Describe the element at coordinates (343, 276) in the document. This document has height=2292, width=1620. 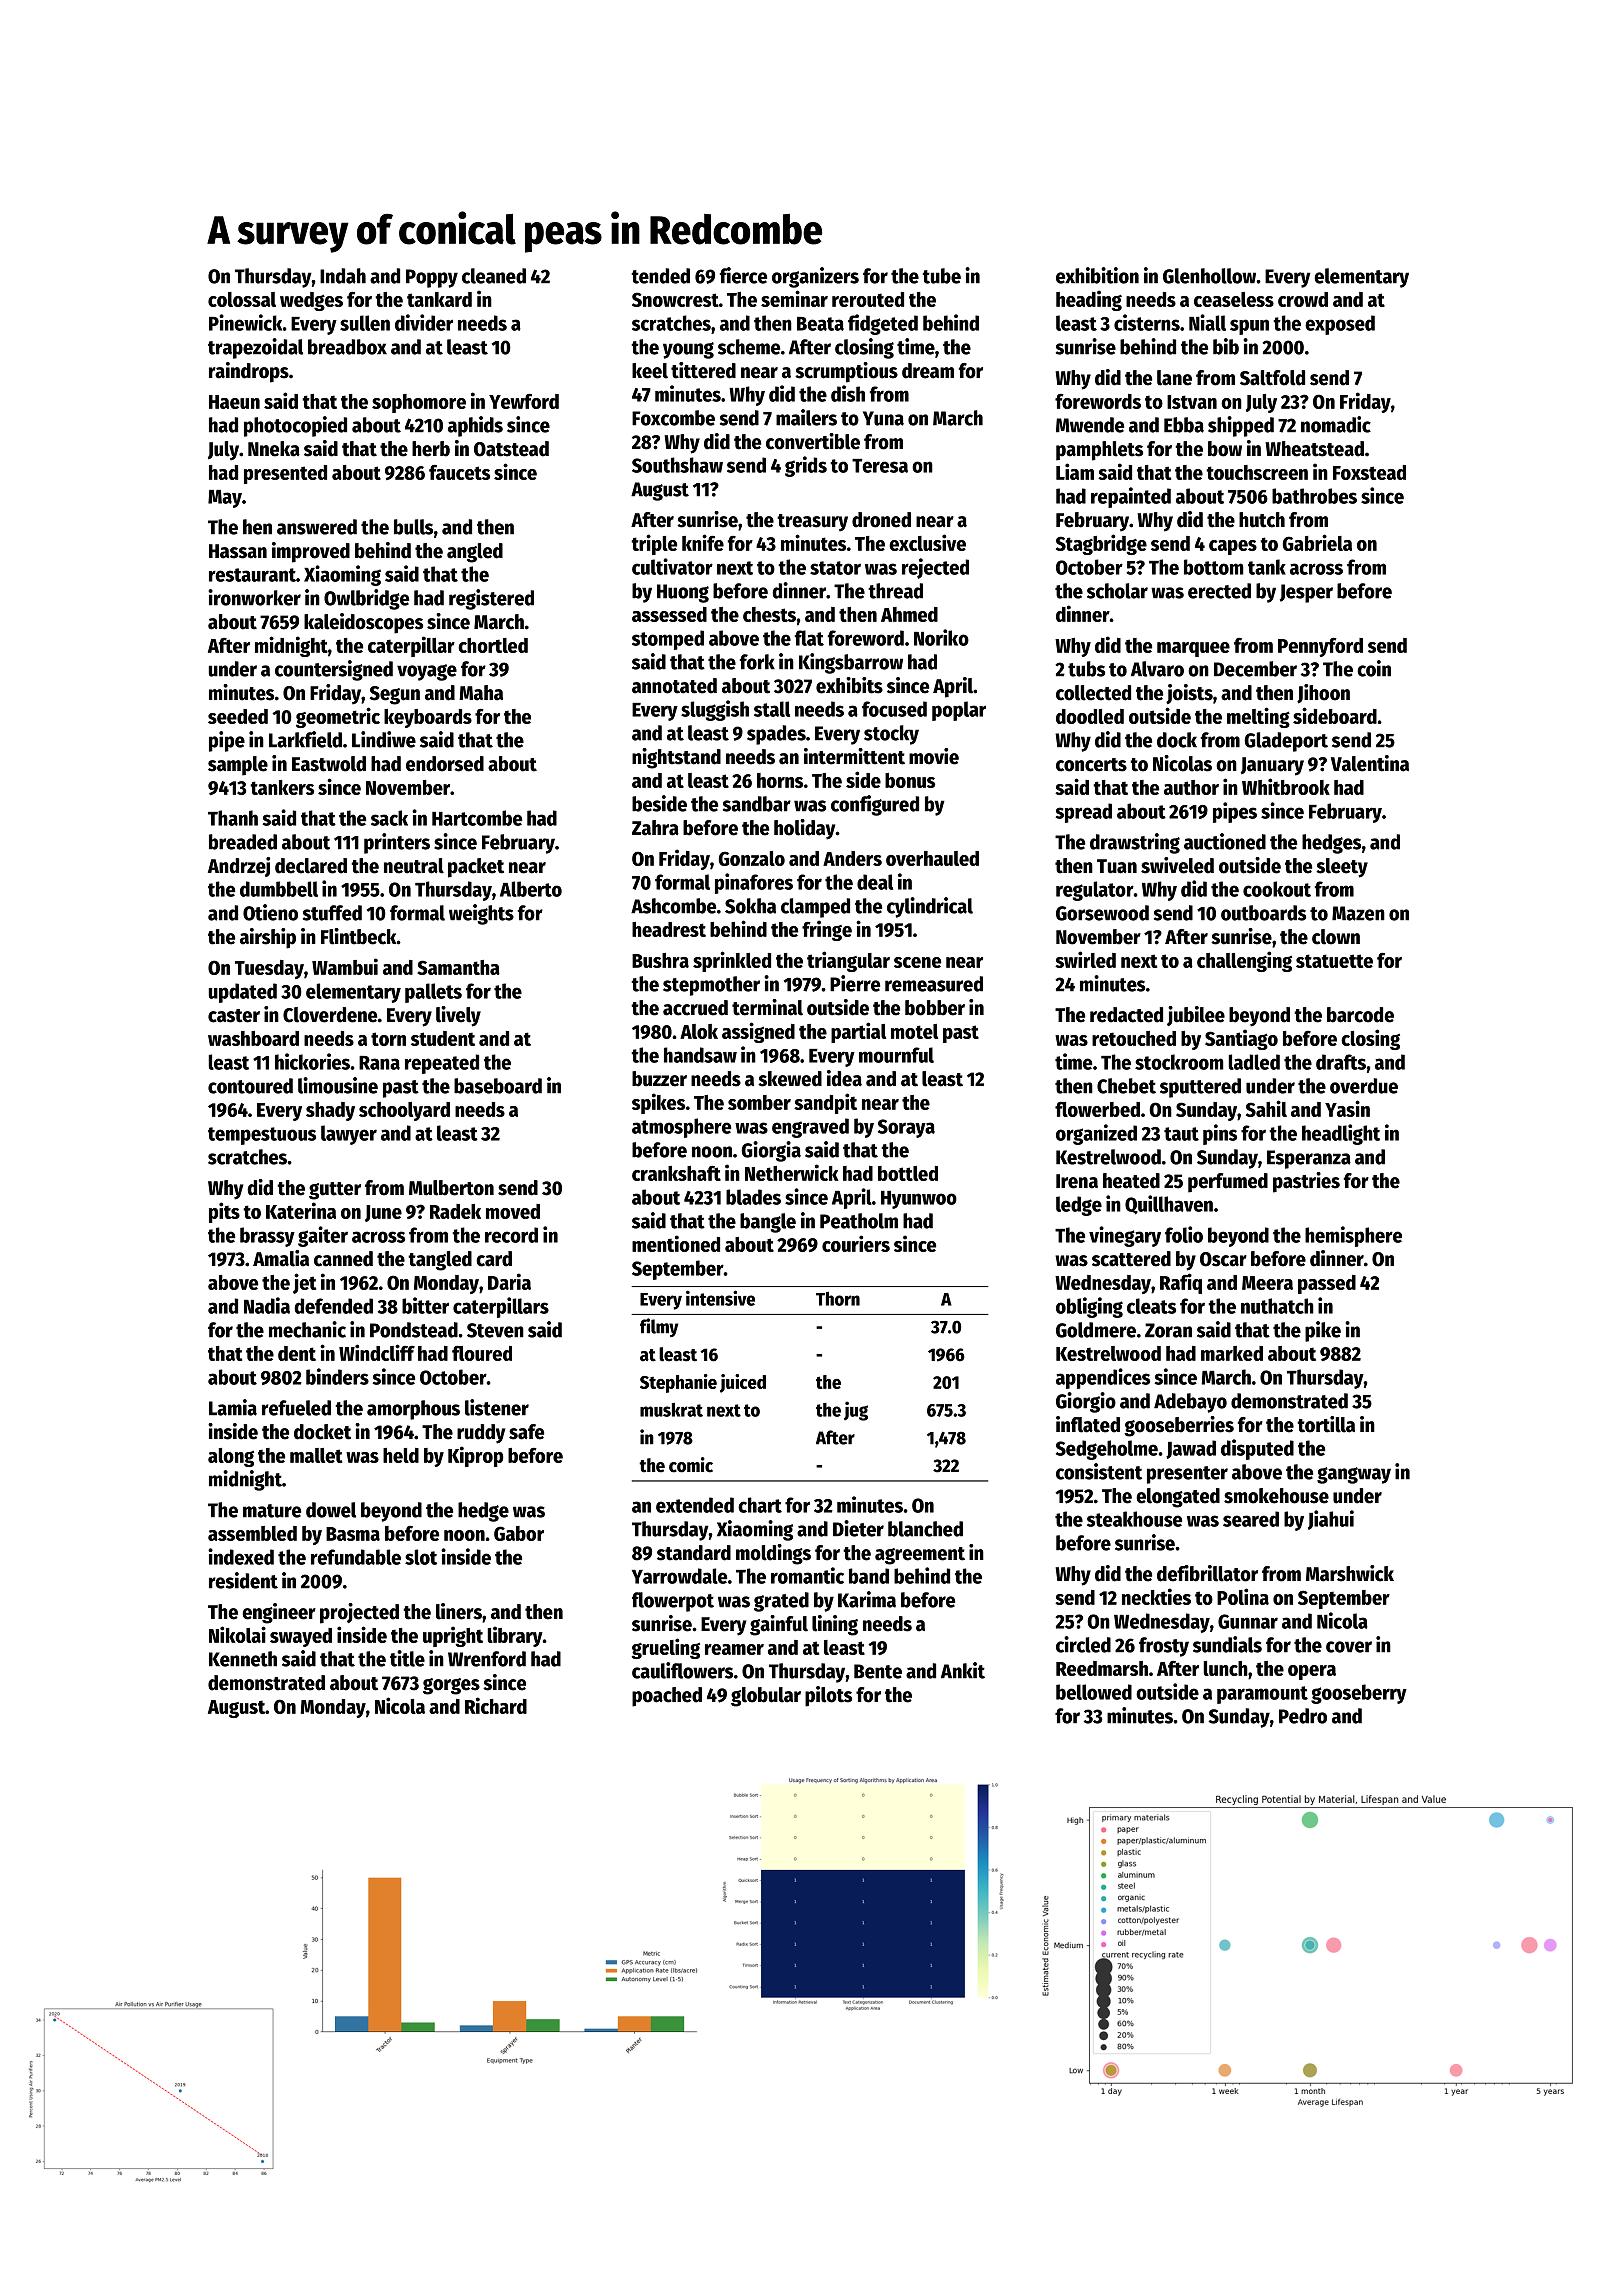
I see `Indah` at that location.
